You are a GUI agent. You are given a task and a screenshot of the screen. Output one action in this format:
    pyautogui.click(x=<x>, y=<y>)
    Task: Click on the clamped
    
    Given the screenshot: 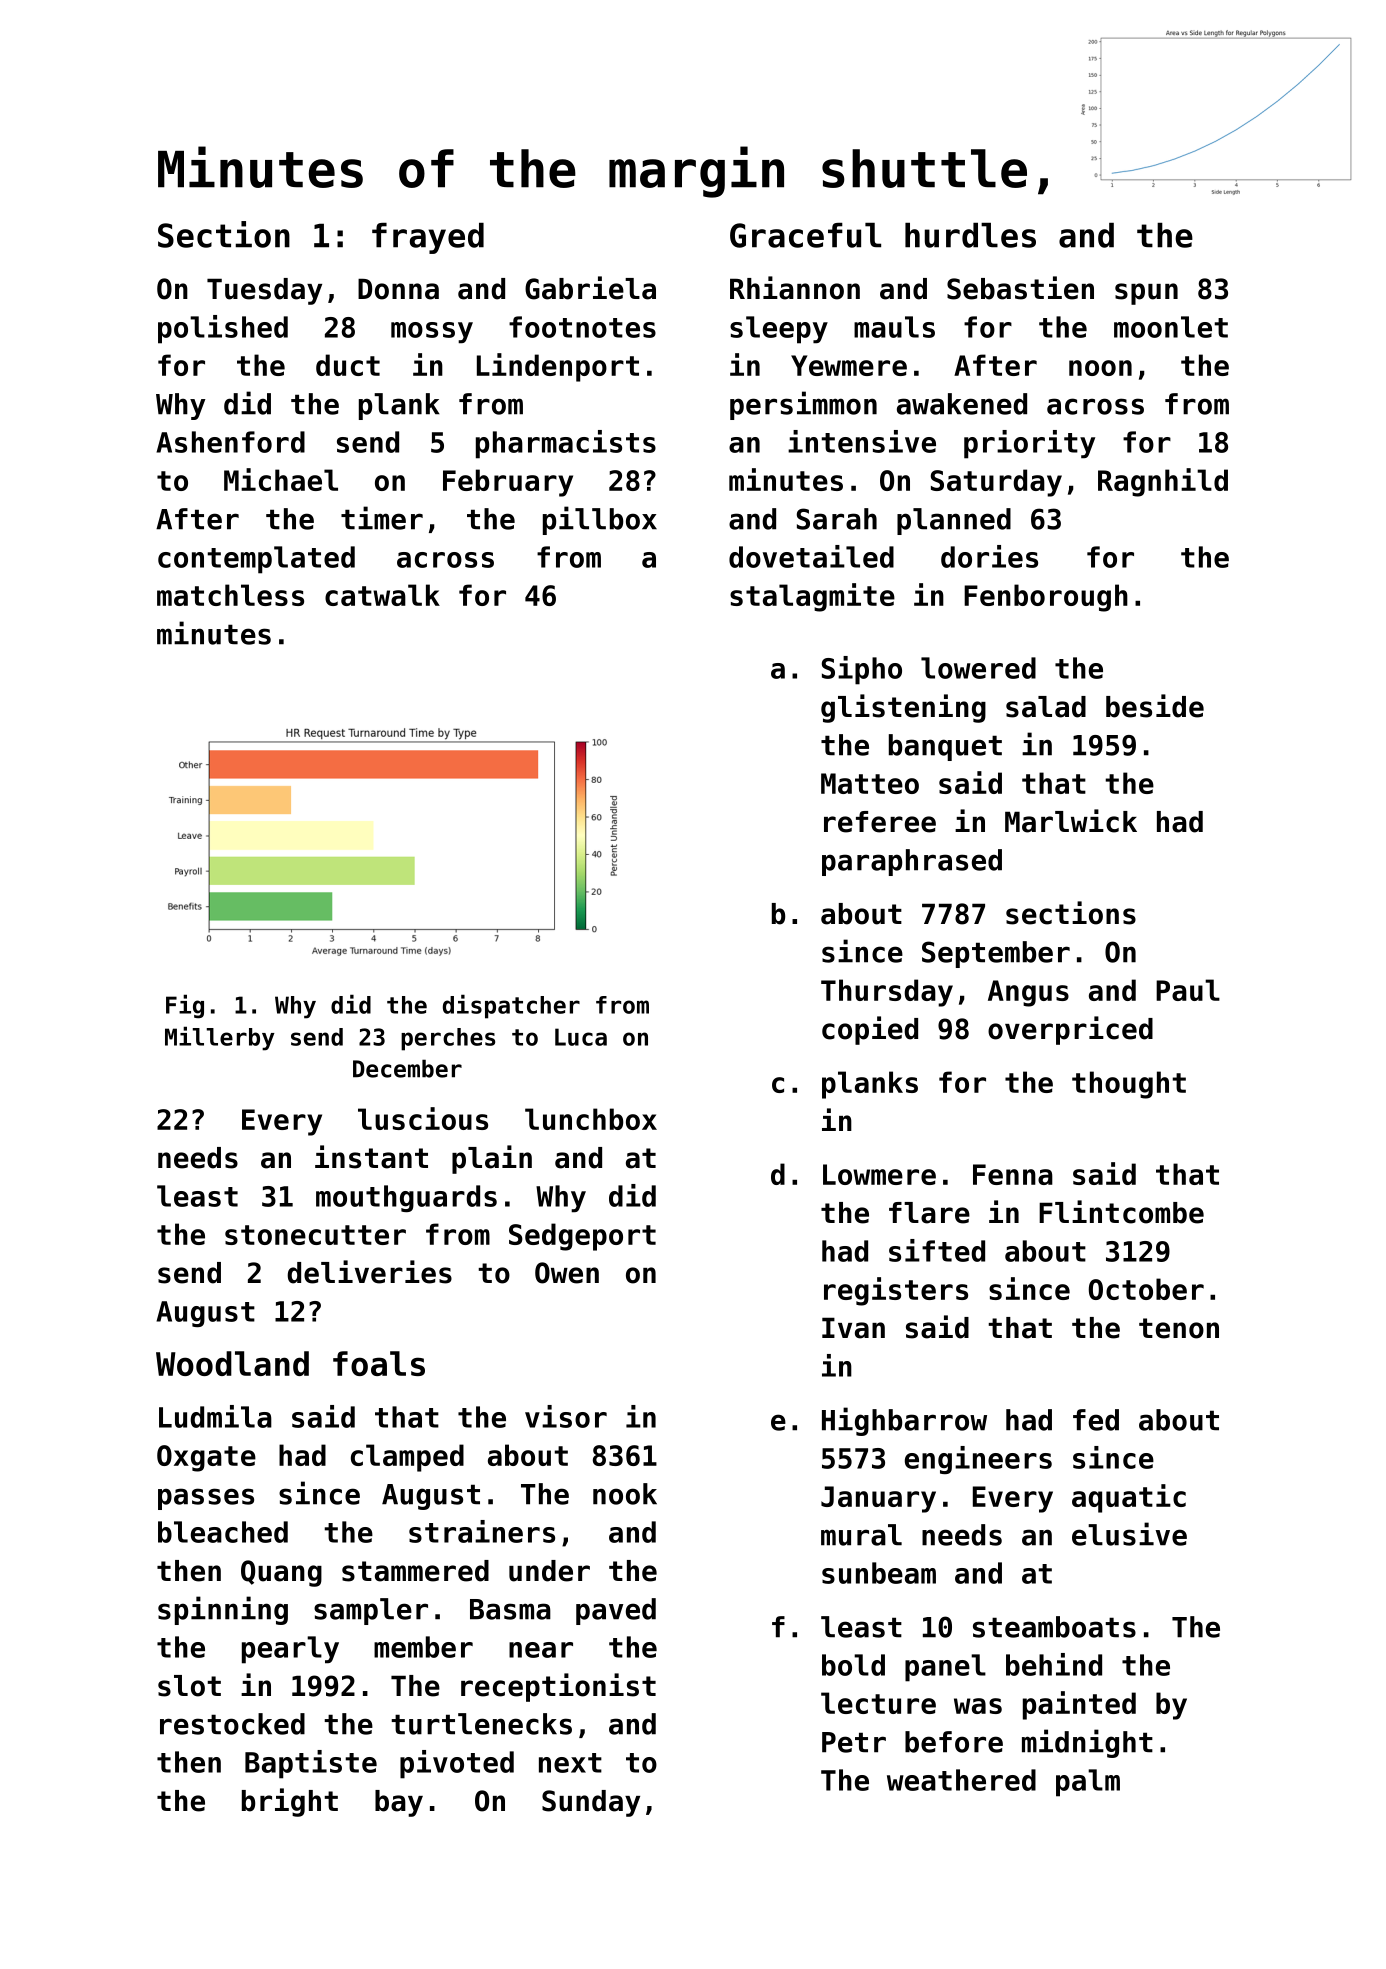 What is the action you would take?
    pyautogui.click(x=407, y=1458)
